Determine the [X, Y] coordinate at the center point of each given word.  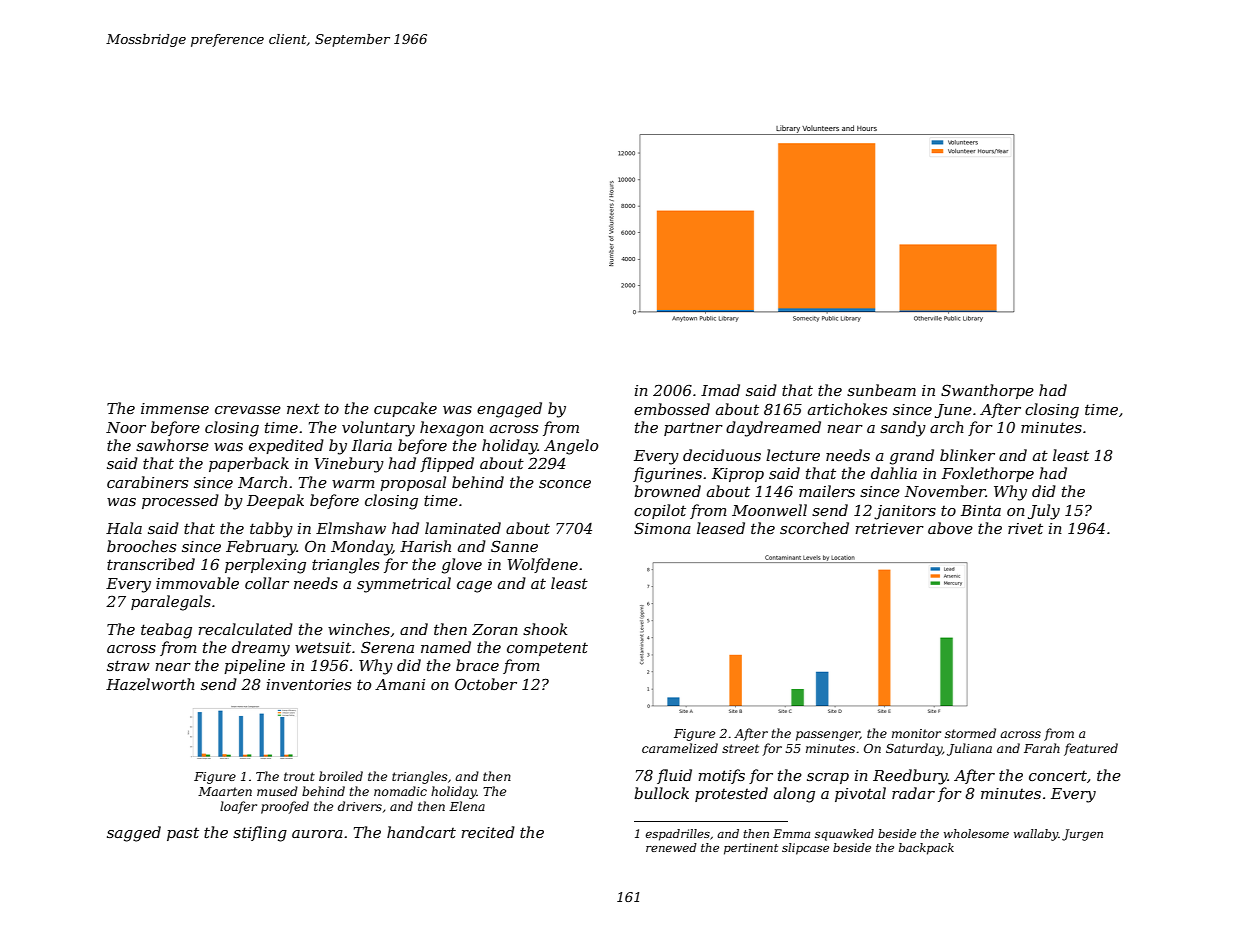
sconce [565, 484]
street [740, 748]
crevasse [248, 410]
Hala [124, 528]
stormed [970, 733]
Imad [720, 390]
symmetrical [404, 585]
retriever [889, 528]
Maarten [225, 791]
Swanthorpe [987, 391]
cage [474, 587]
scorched [814, 528]
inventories [309, 684]
